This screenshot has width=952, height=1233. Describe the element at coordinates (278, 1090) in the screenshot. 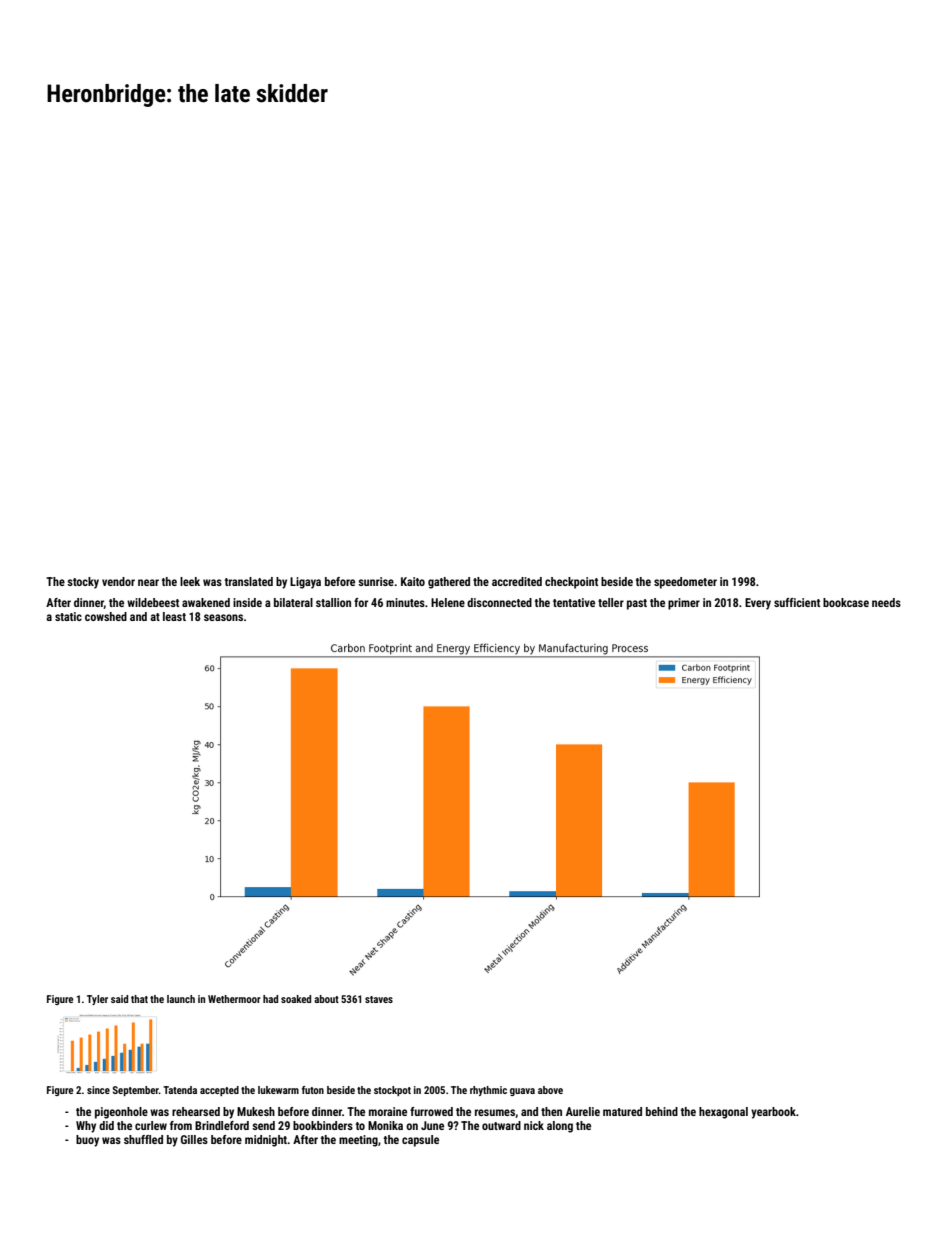

I see `lukewarm` at that location.
